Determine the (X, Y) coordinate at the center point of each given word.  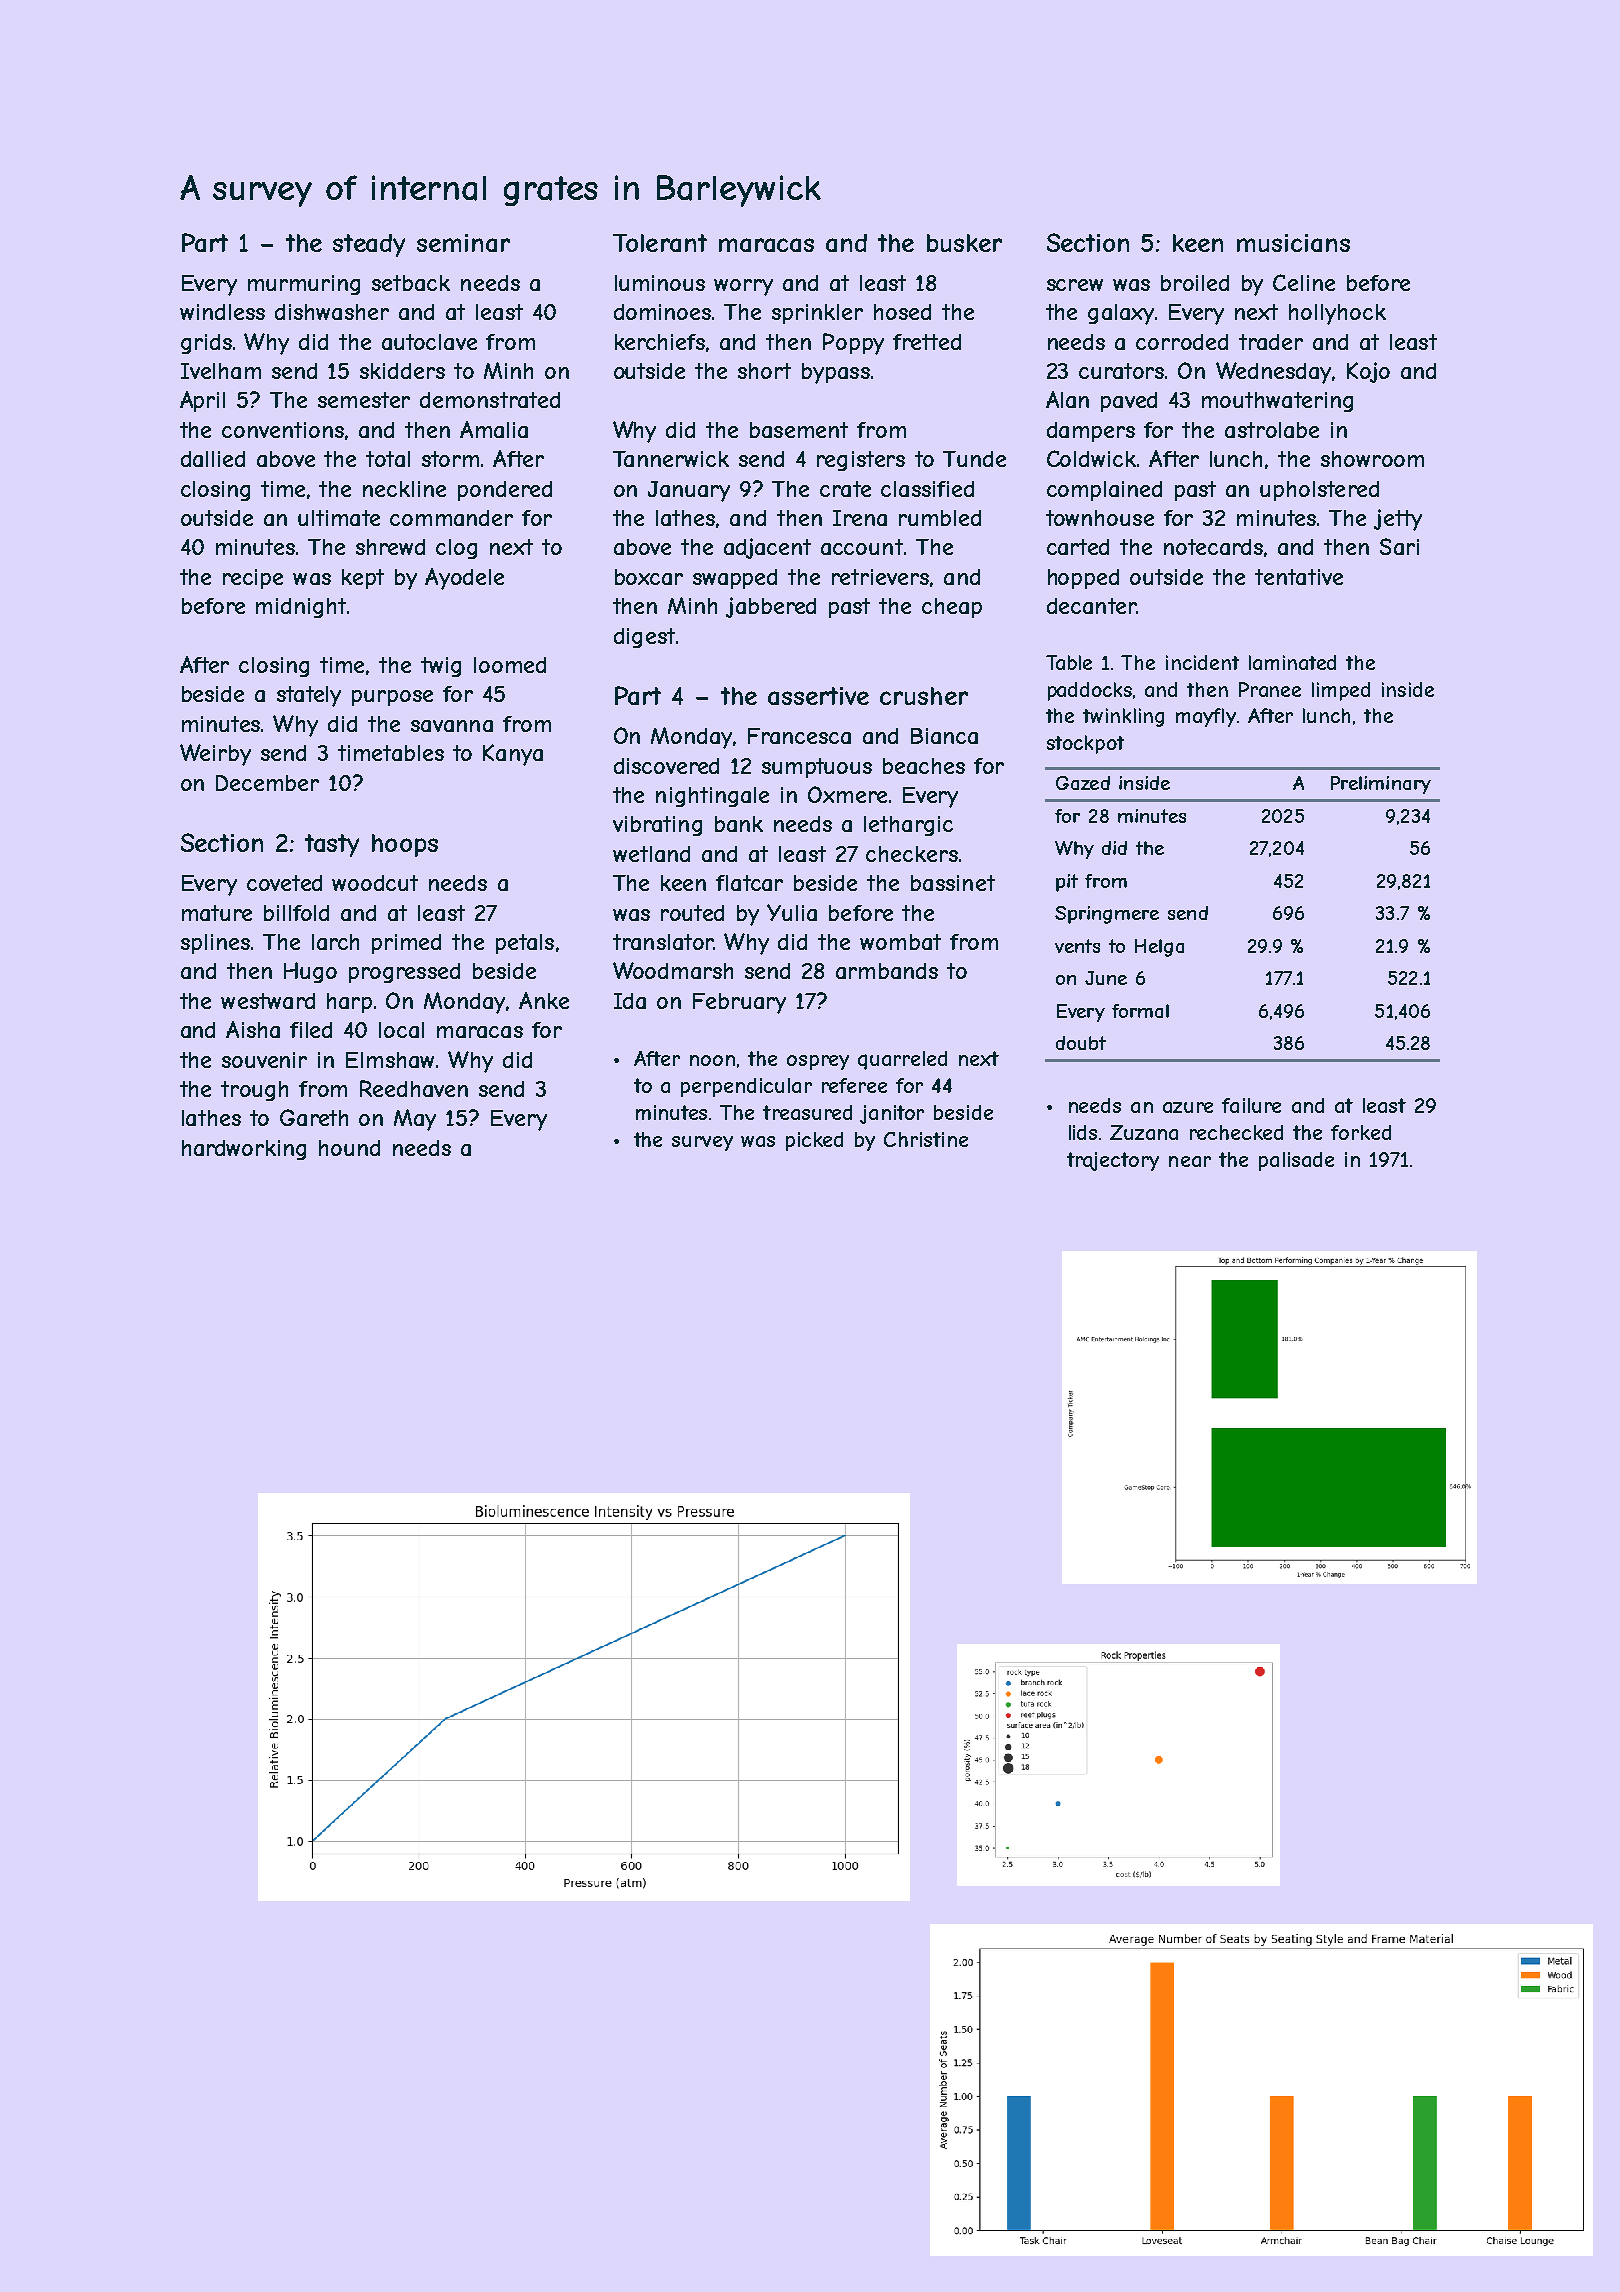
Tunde (974, 459)
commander (451, 518)
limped (1341, 691)
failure (1251, 1105)
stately (309, 696)
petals (525, 944)
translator (663, 942)
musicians (1293, 243)
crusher (924, 696)
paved (1129, 402)
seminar (463, 243)
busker (964, 243)
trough (254, 1091)
